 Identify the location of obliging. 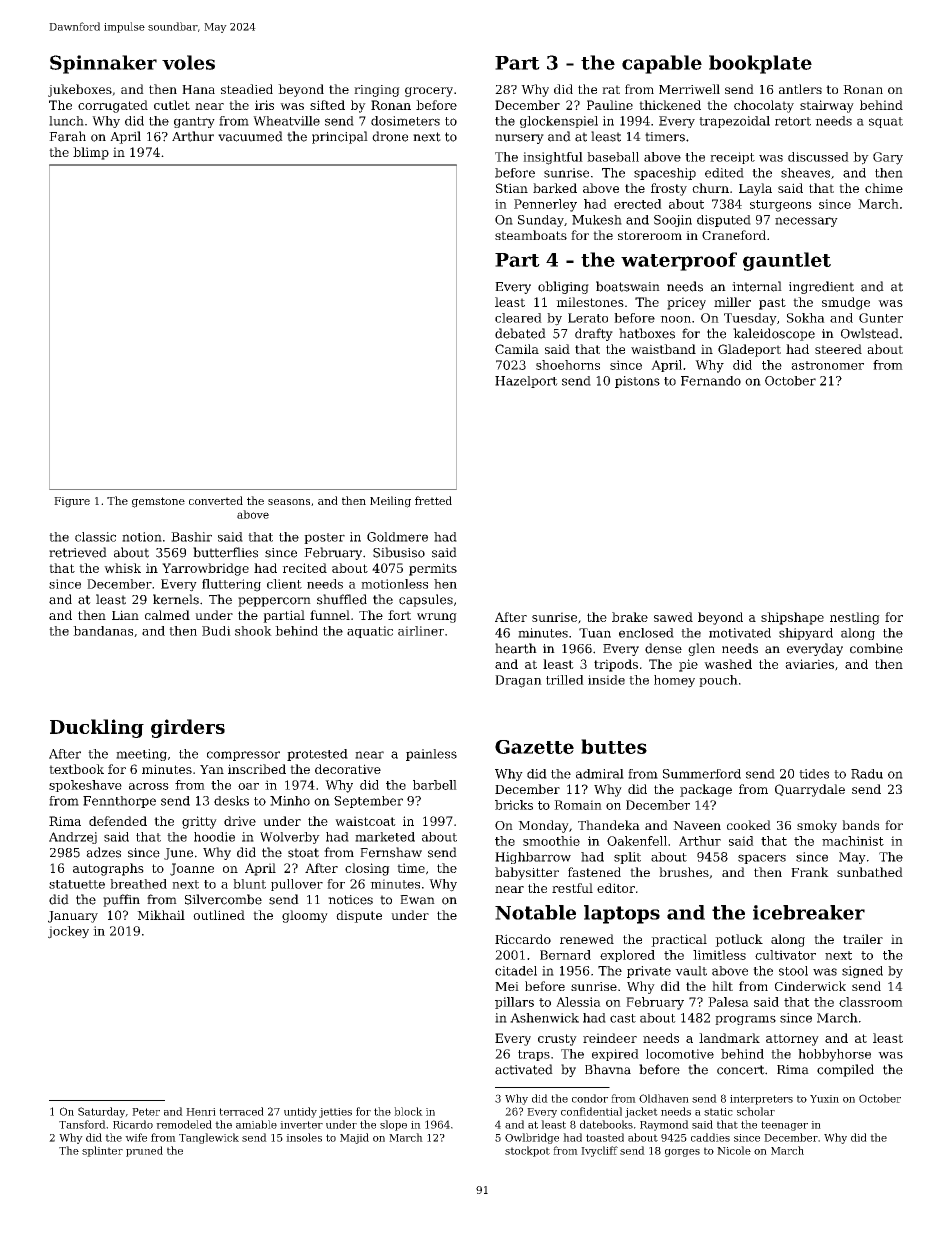
(563, 287).
